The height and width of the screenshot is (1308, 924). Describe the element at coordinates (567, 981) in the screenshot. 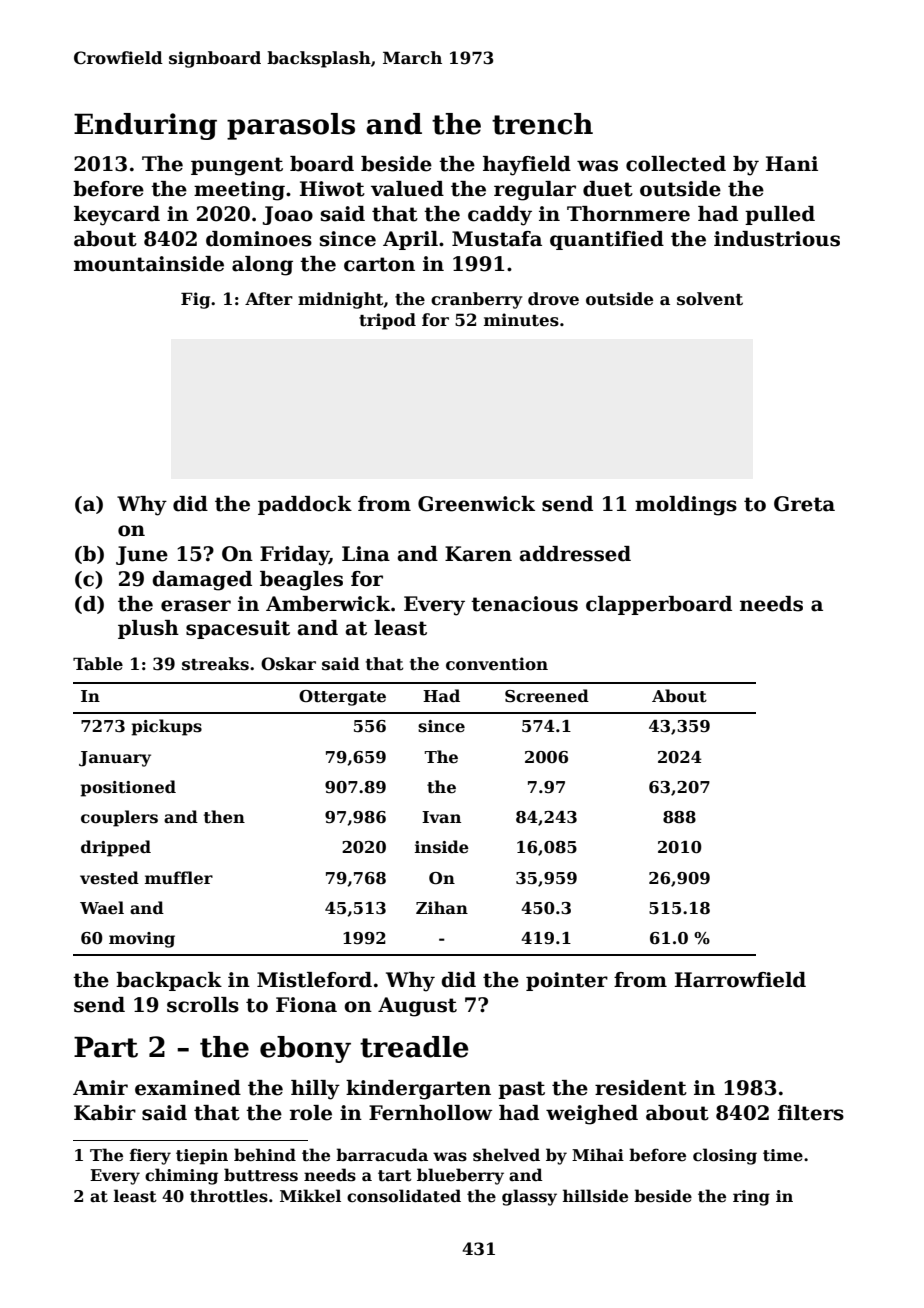

I see `pointer` at that location.
